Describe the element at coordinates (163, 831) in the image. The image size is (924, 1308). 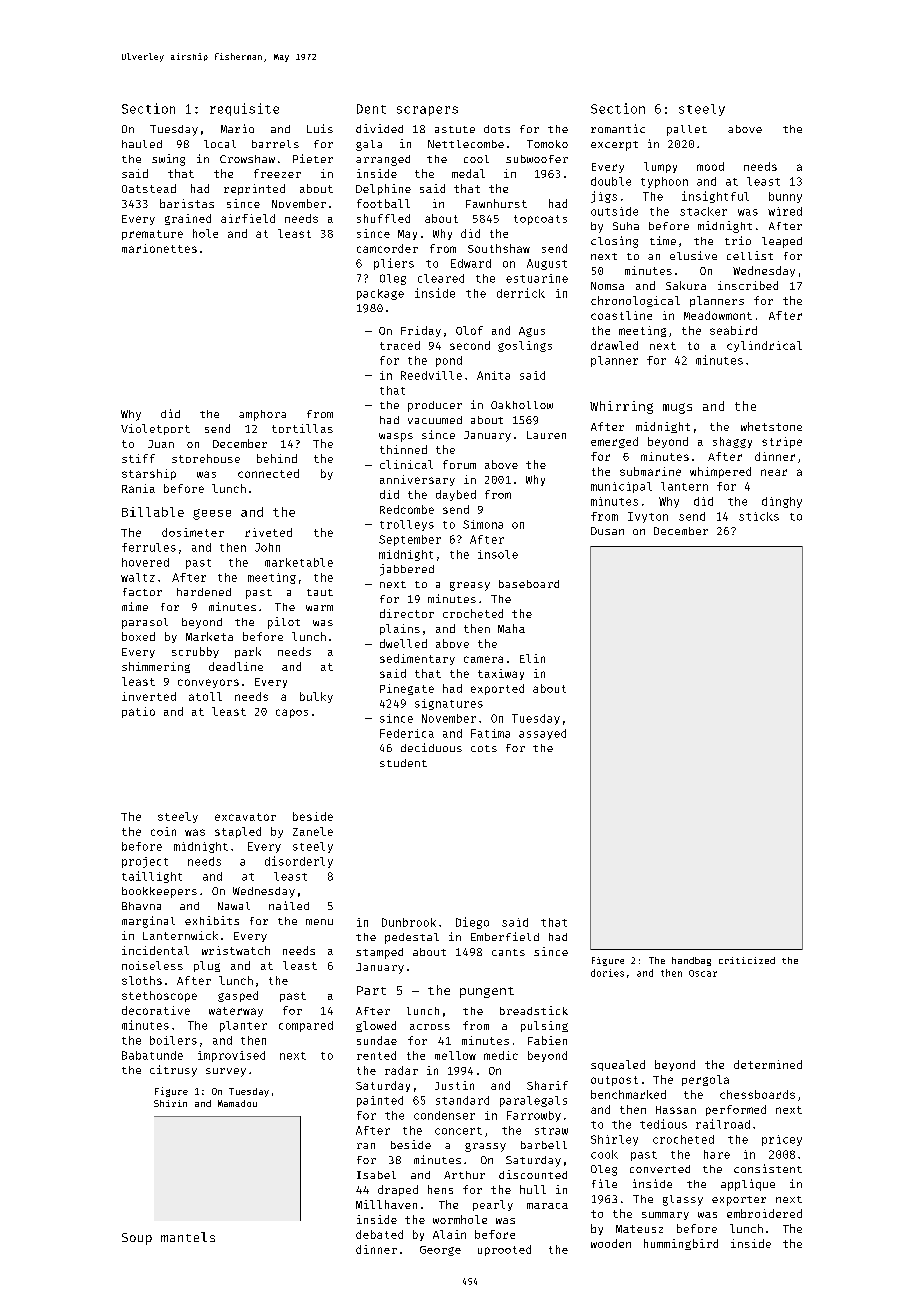
I see `coin` at that location.
